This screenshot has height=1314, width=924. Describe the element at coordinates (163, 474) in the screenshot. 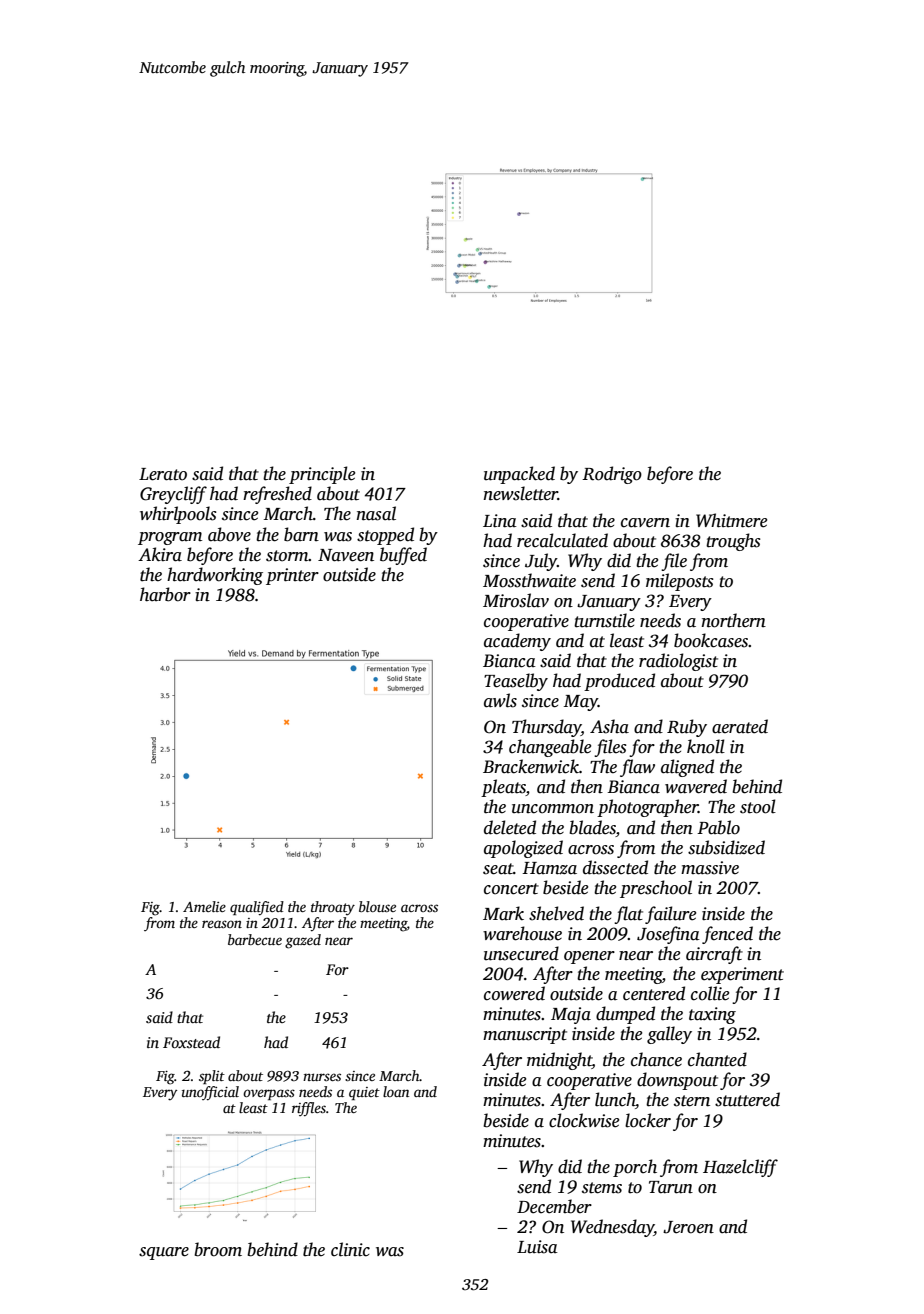

I see `Lerato` at that location.
